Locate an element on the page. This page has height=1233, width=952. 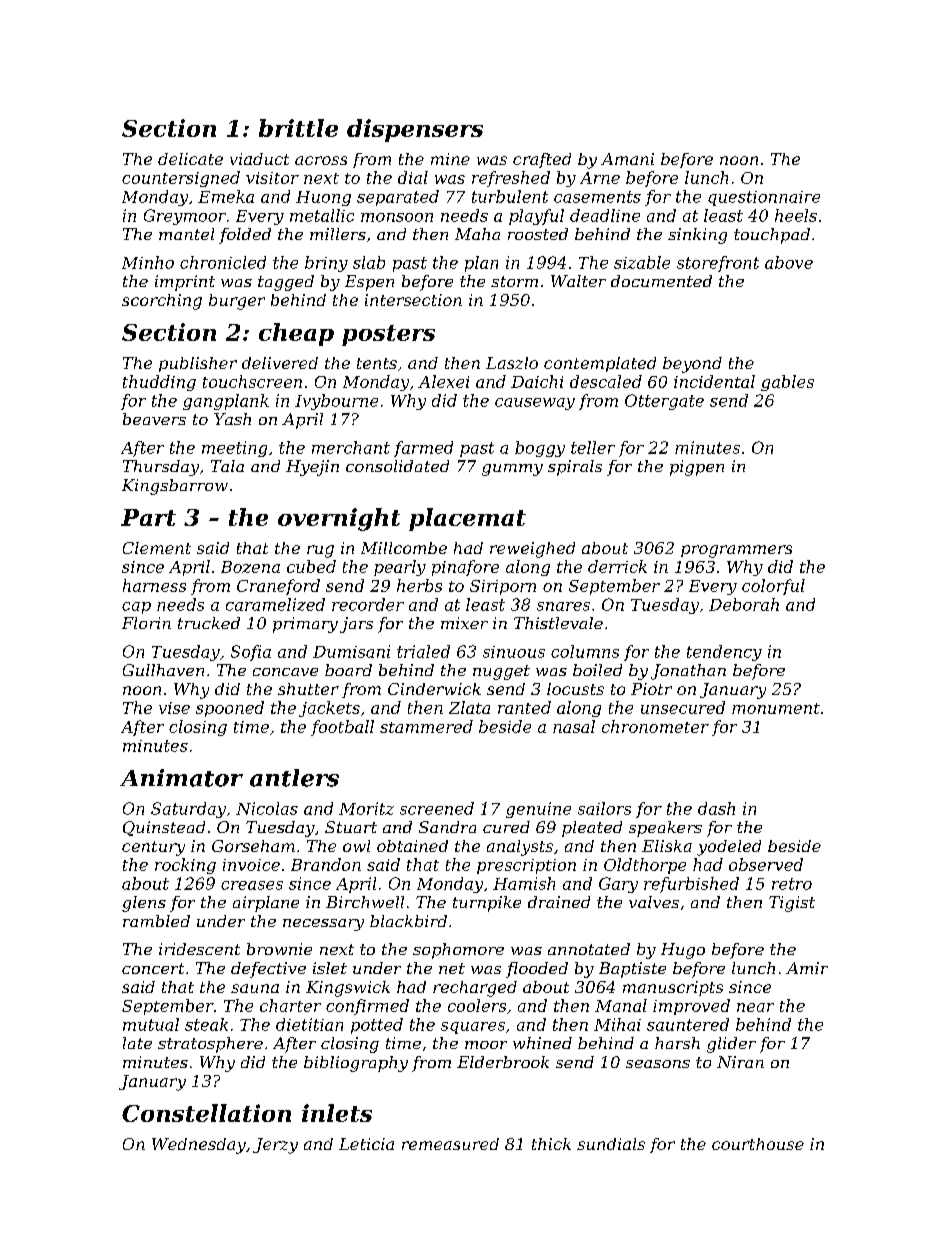
Leticia is located at coordinates (366, 1144).
